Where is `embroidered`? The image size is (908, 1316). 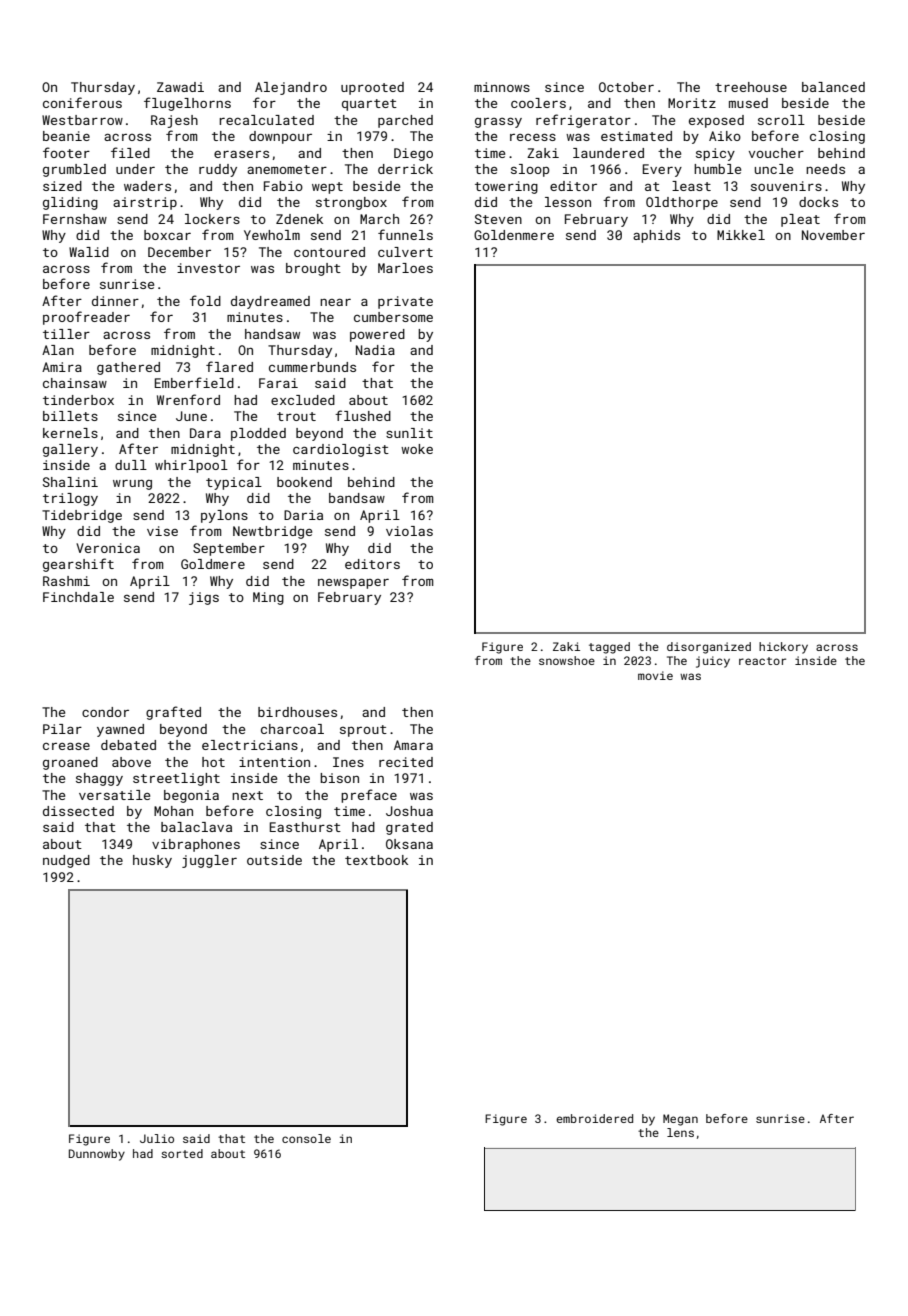
embroidered is located at coordinates (594, 1118).
